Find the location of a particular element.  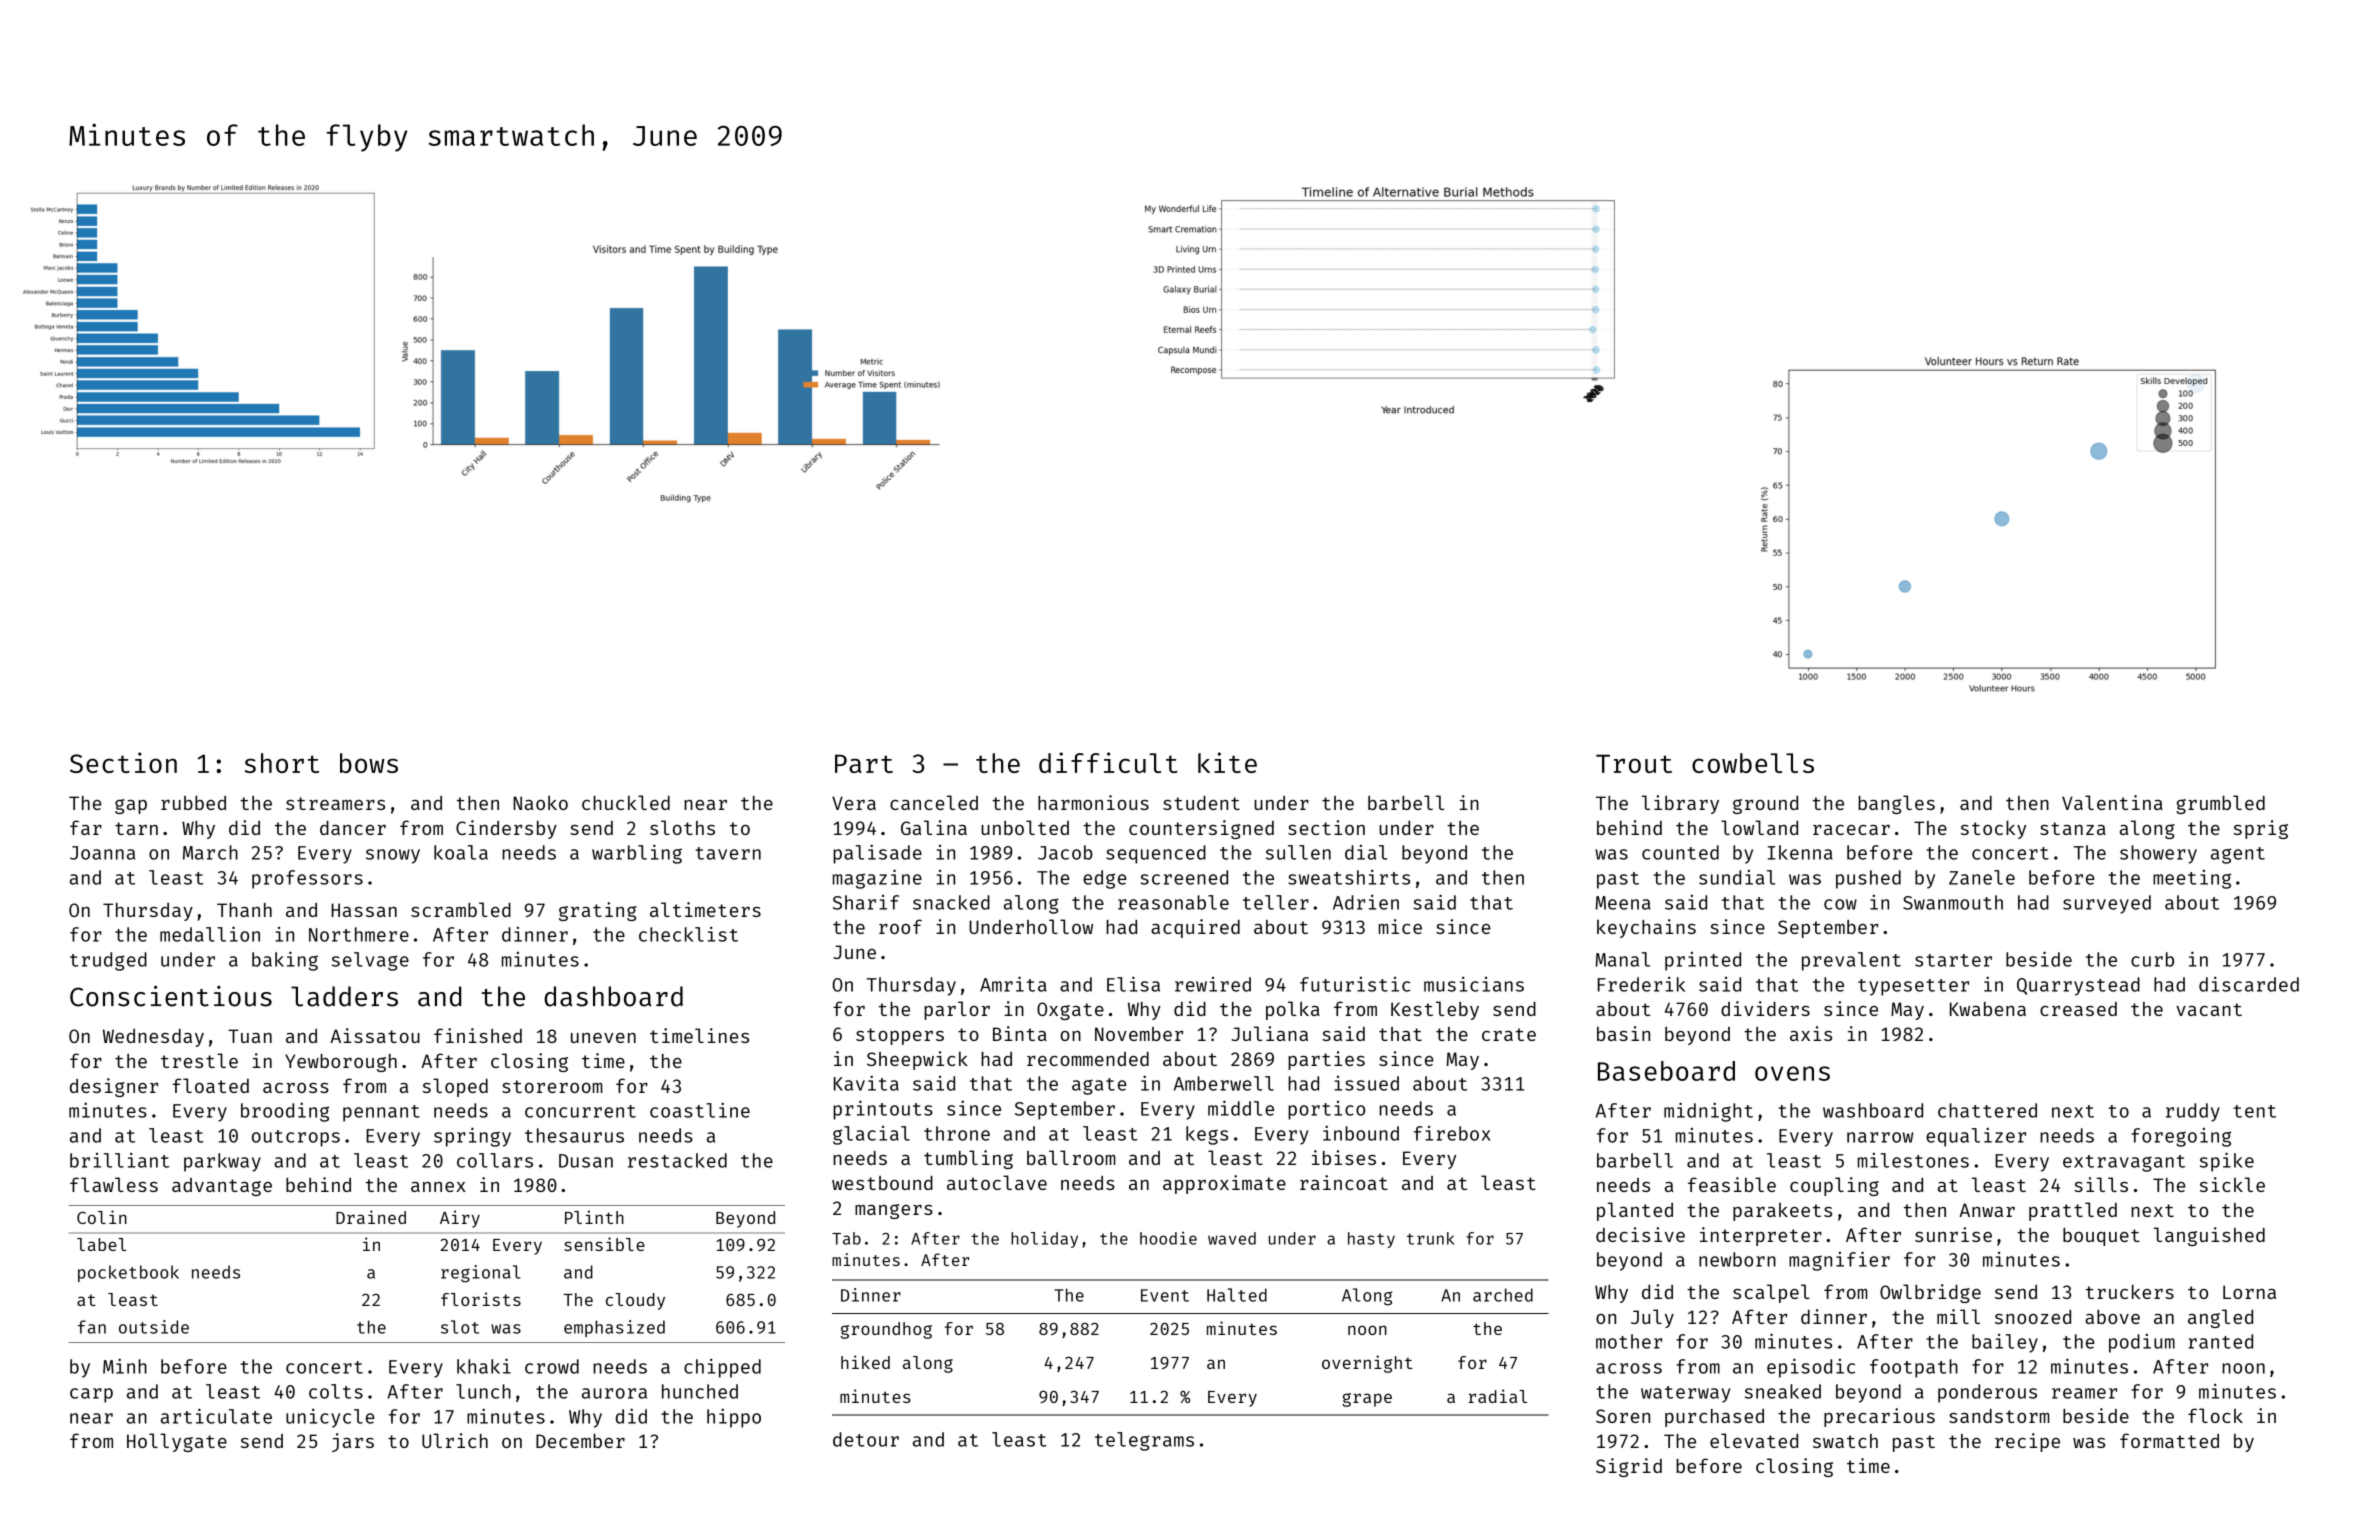

overnight is located at coordinates (1367, 1364).
